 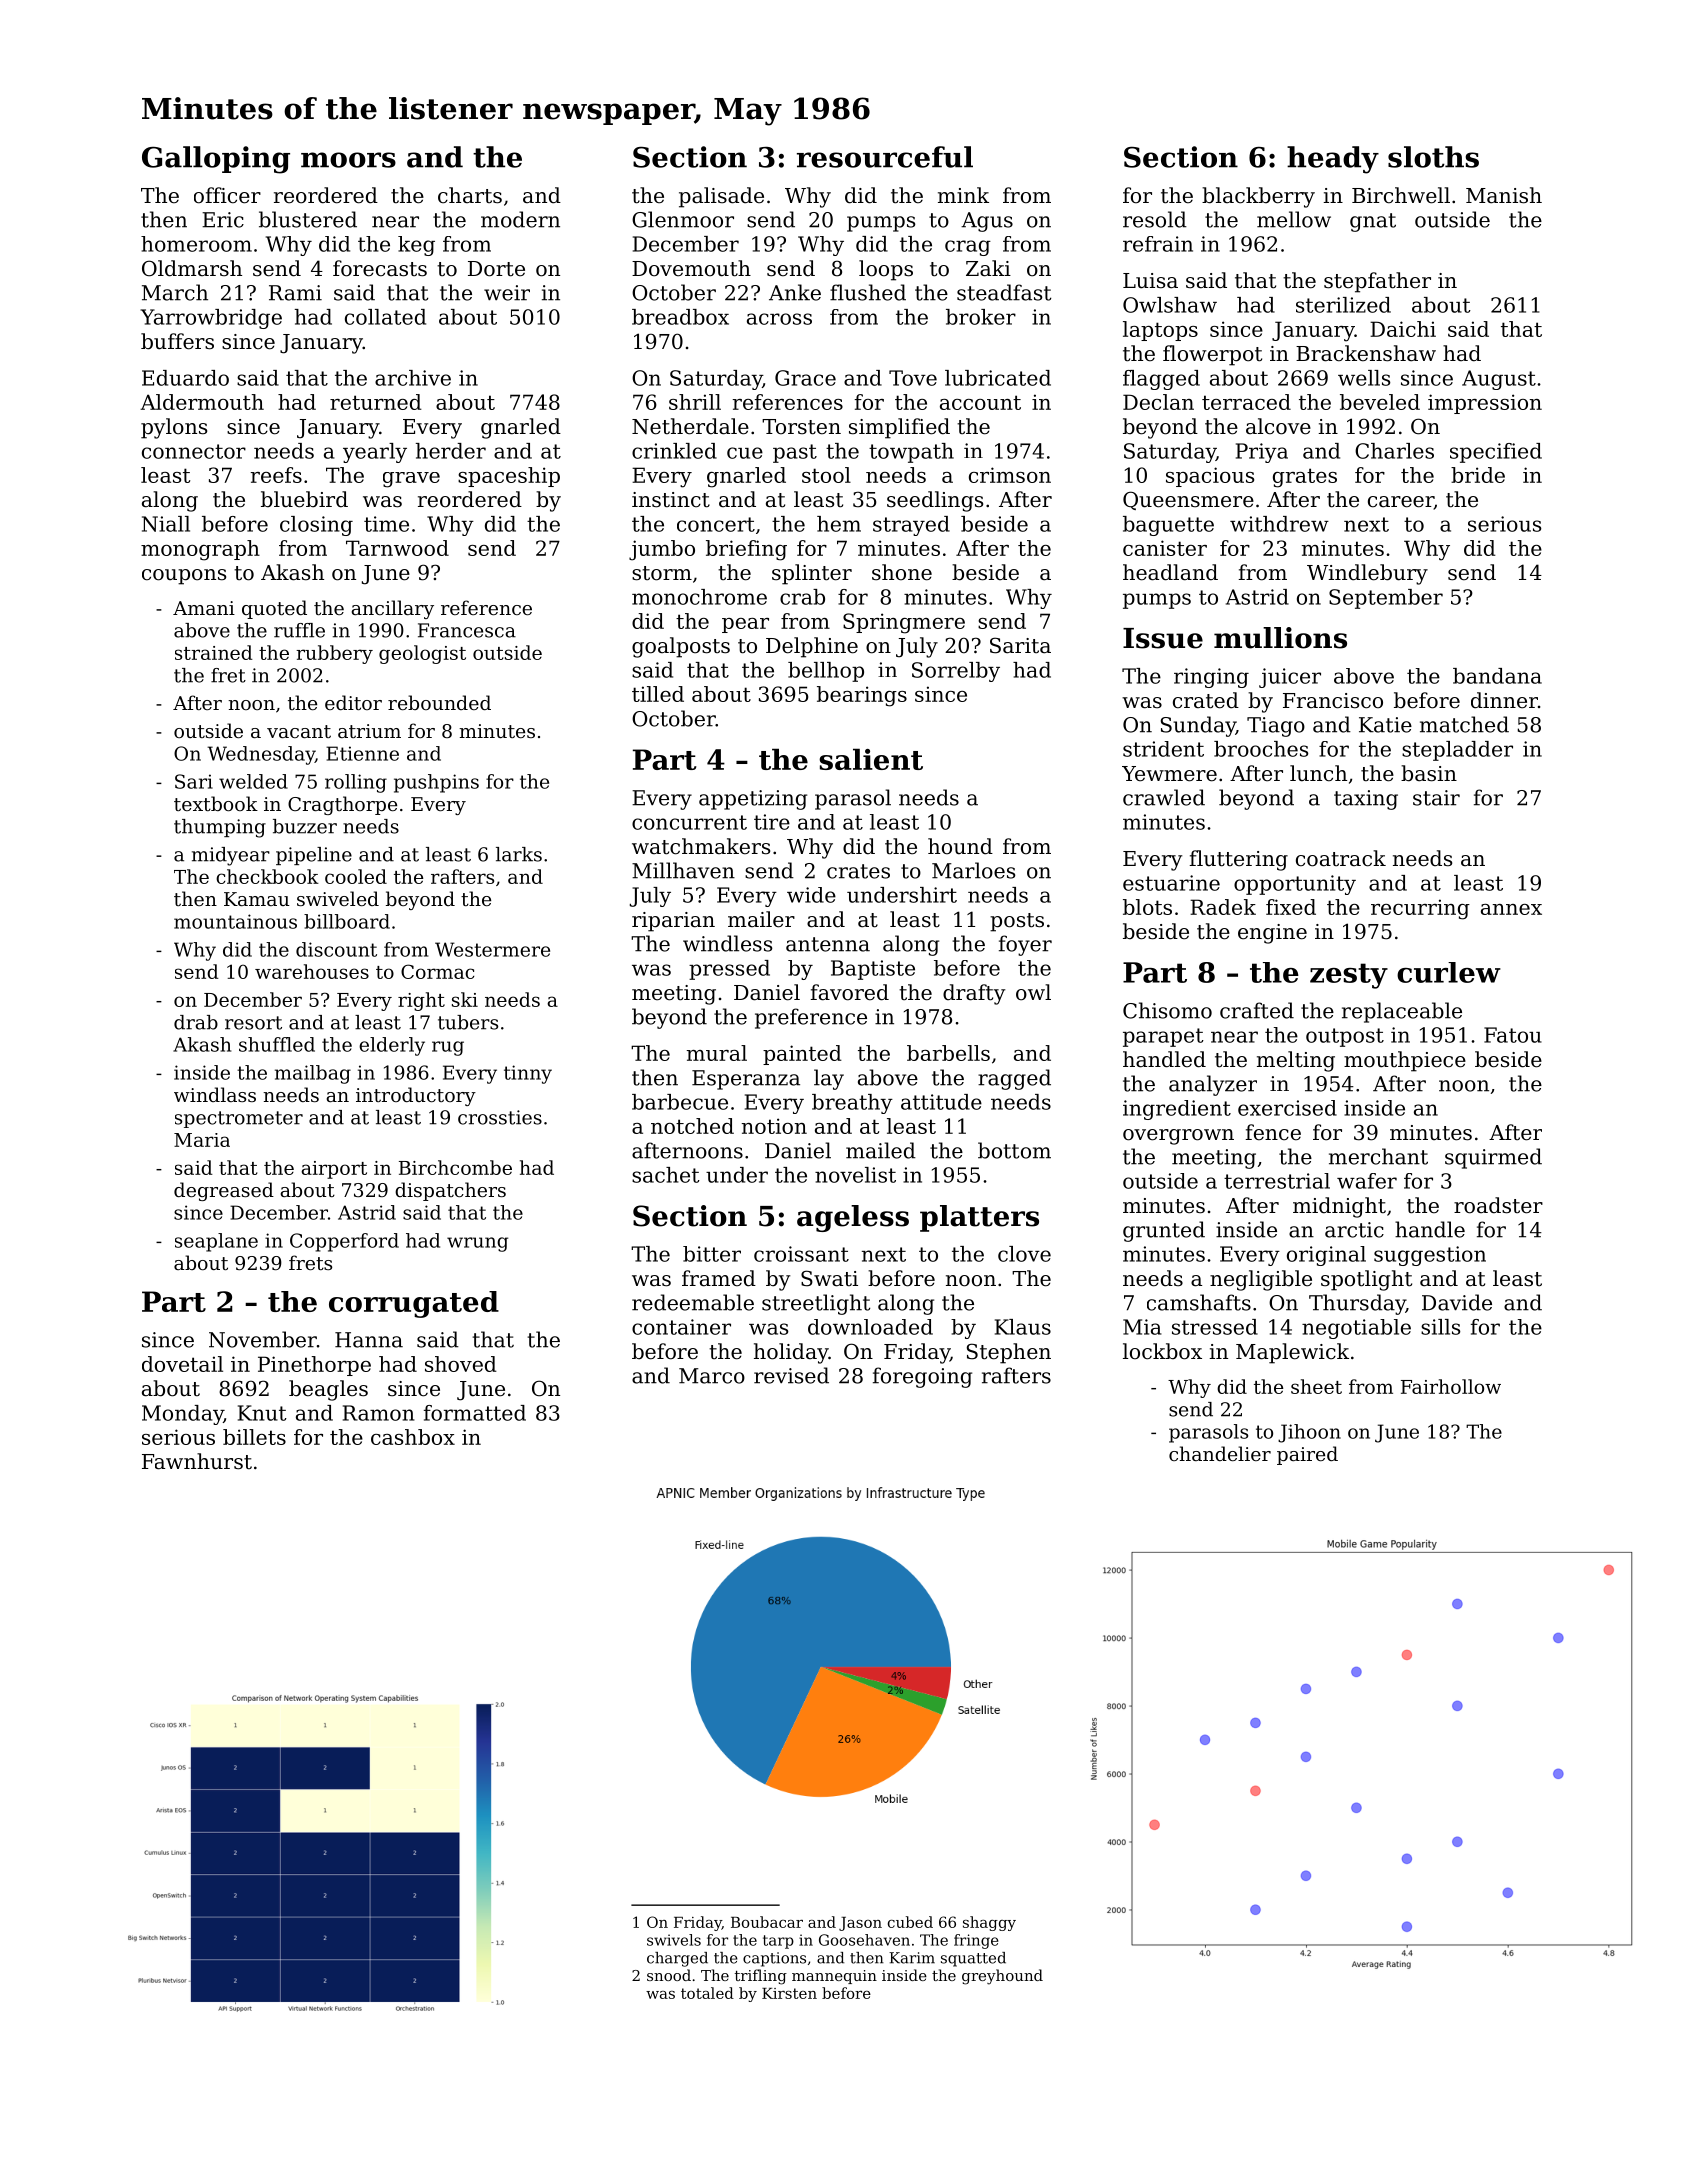 What do you see at coordinates (356, 876) in the screenshot?
I see `cooled` at bounding box center [356, 876].
